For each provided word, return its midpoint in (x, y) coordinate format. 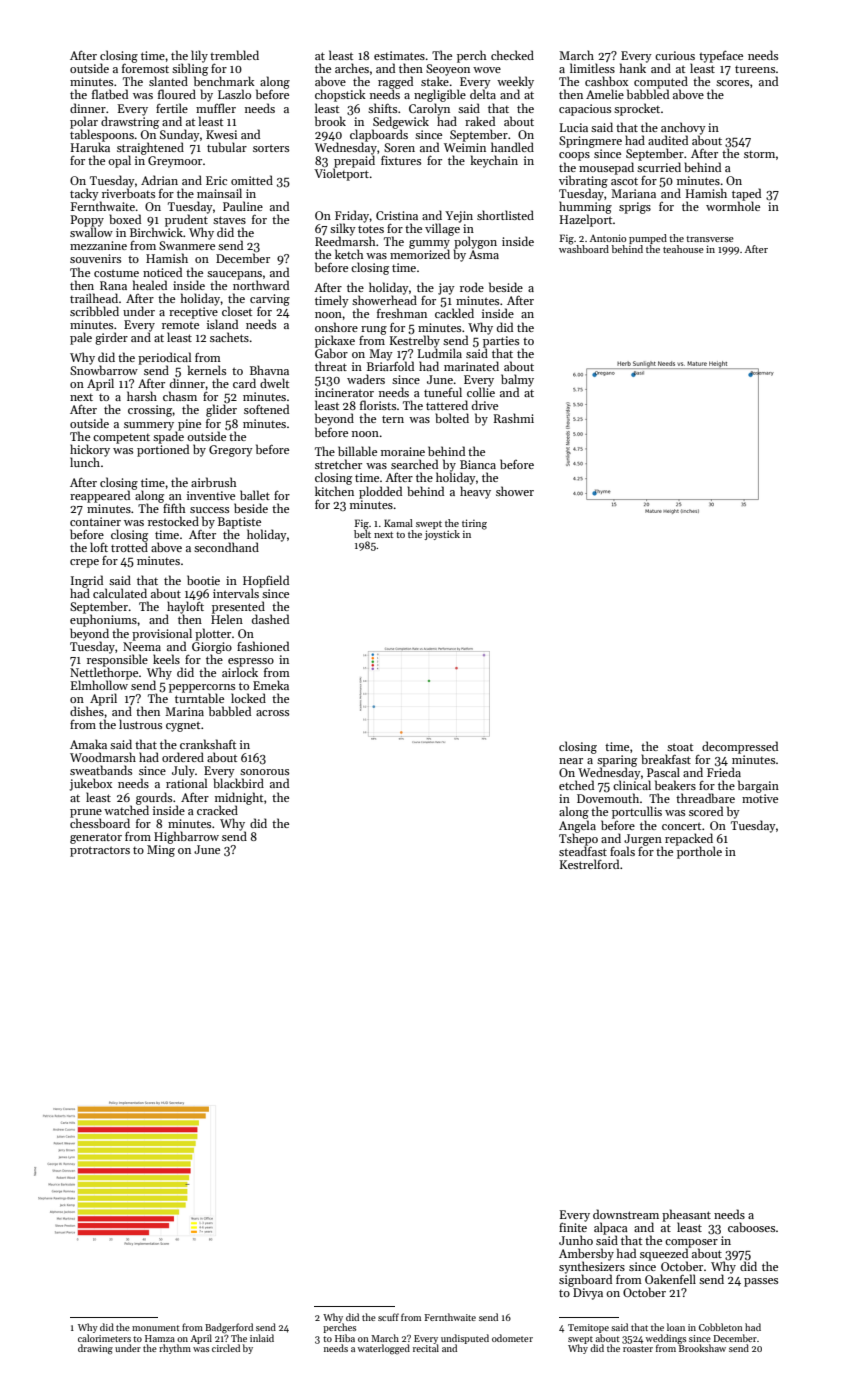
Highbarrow (186, 837)
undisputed (465, 1339)
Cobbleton (721, 1327)
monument (156, 1328)
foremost (145, 68)
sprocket (637, 109)
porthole (699, 852)
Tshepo (578, 839)
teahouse (683, 249)
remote (180, 325)
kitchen (334, 491)
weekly (515, 83)
